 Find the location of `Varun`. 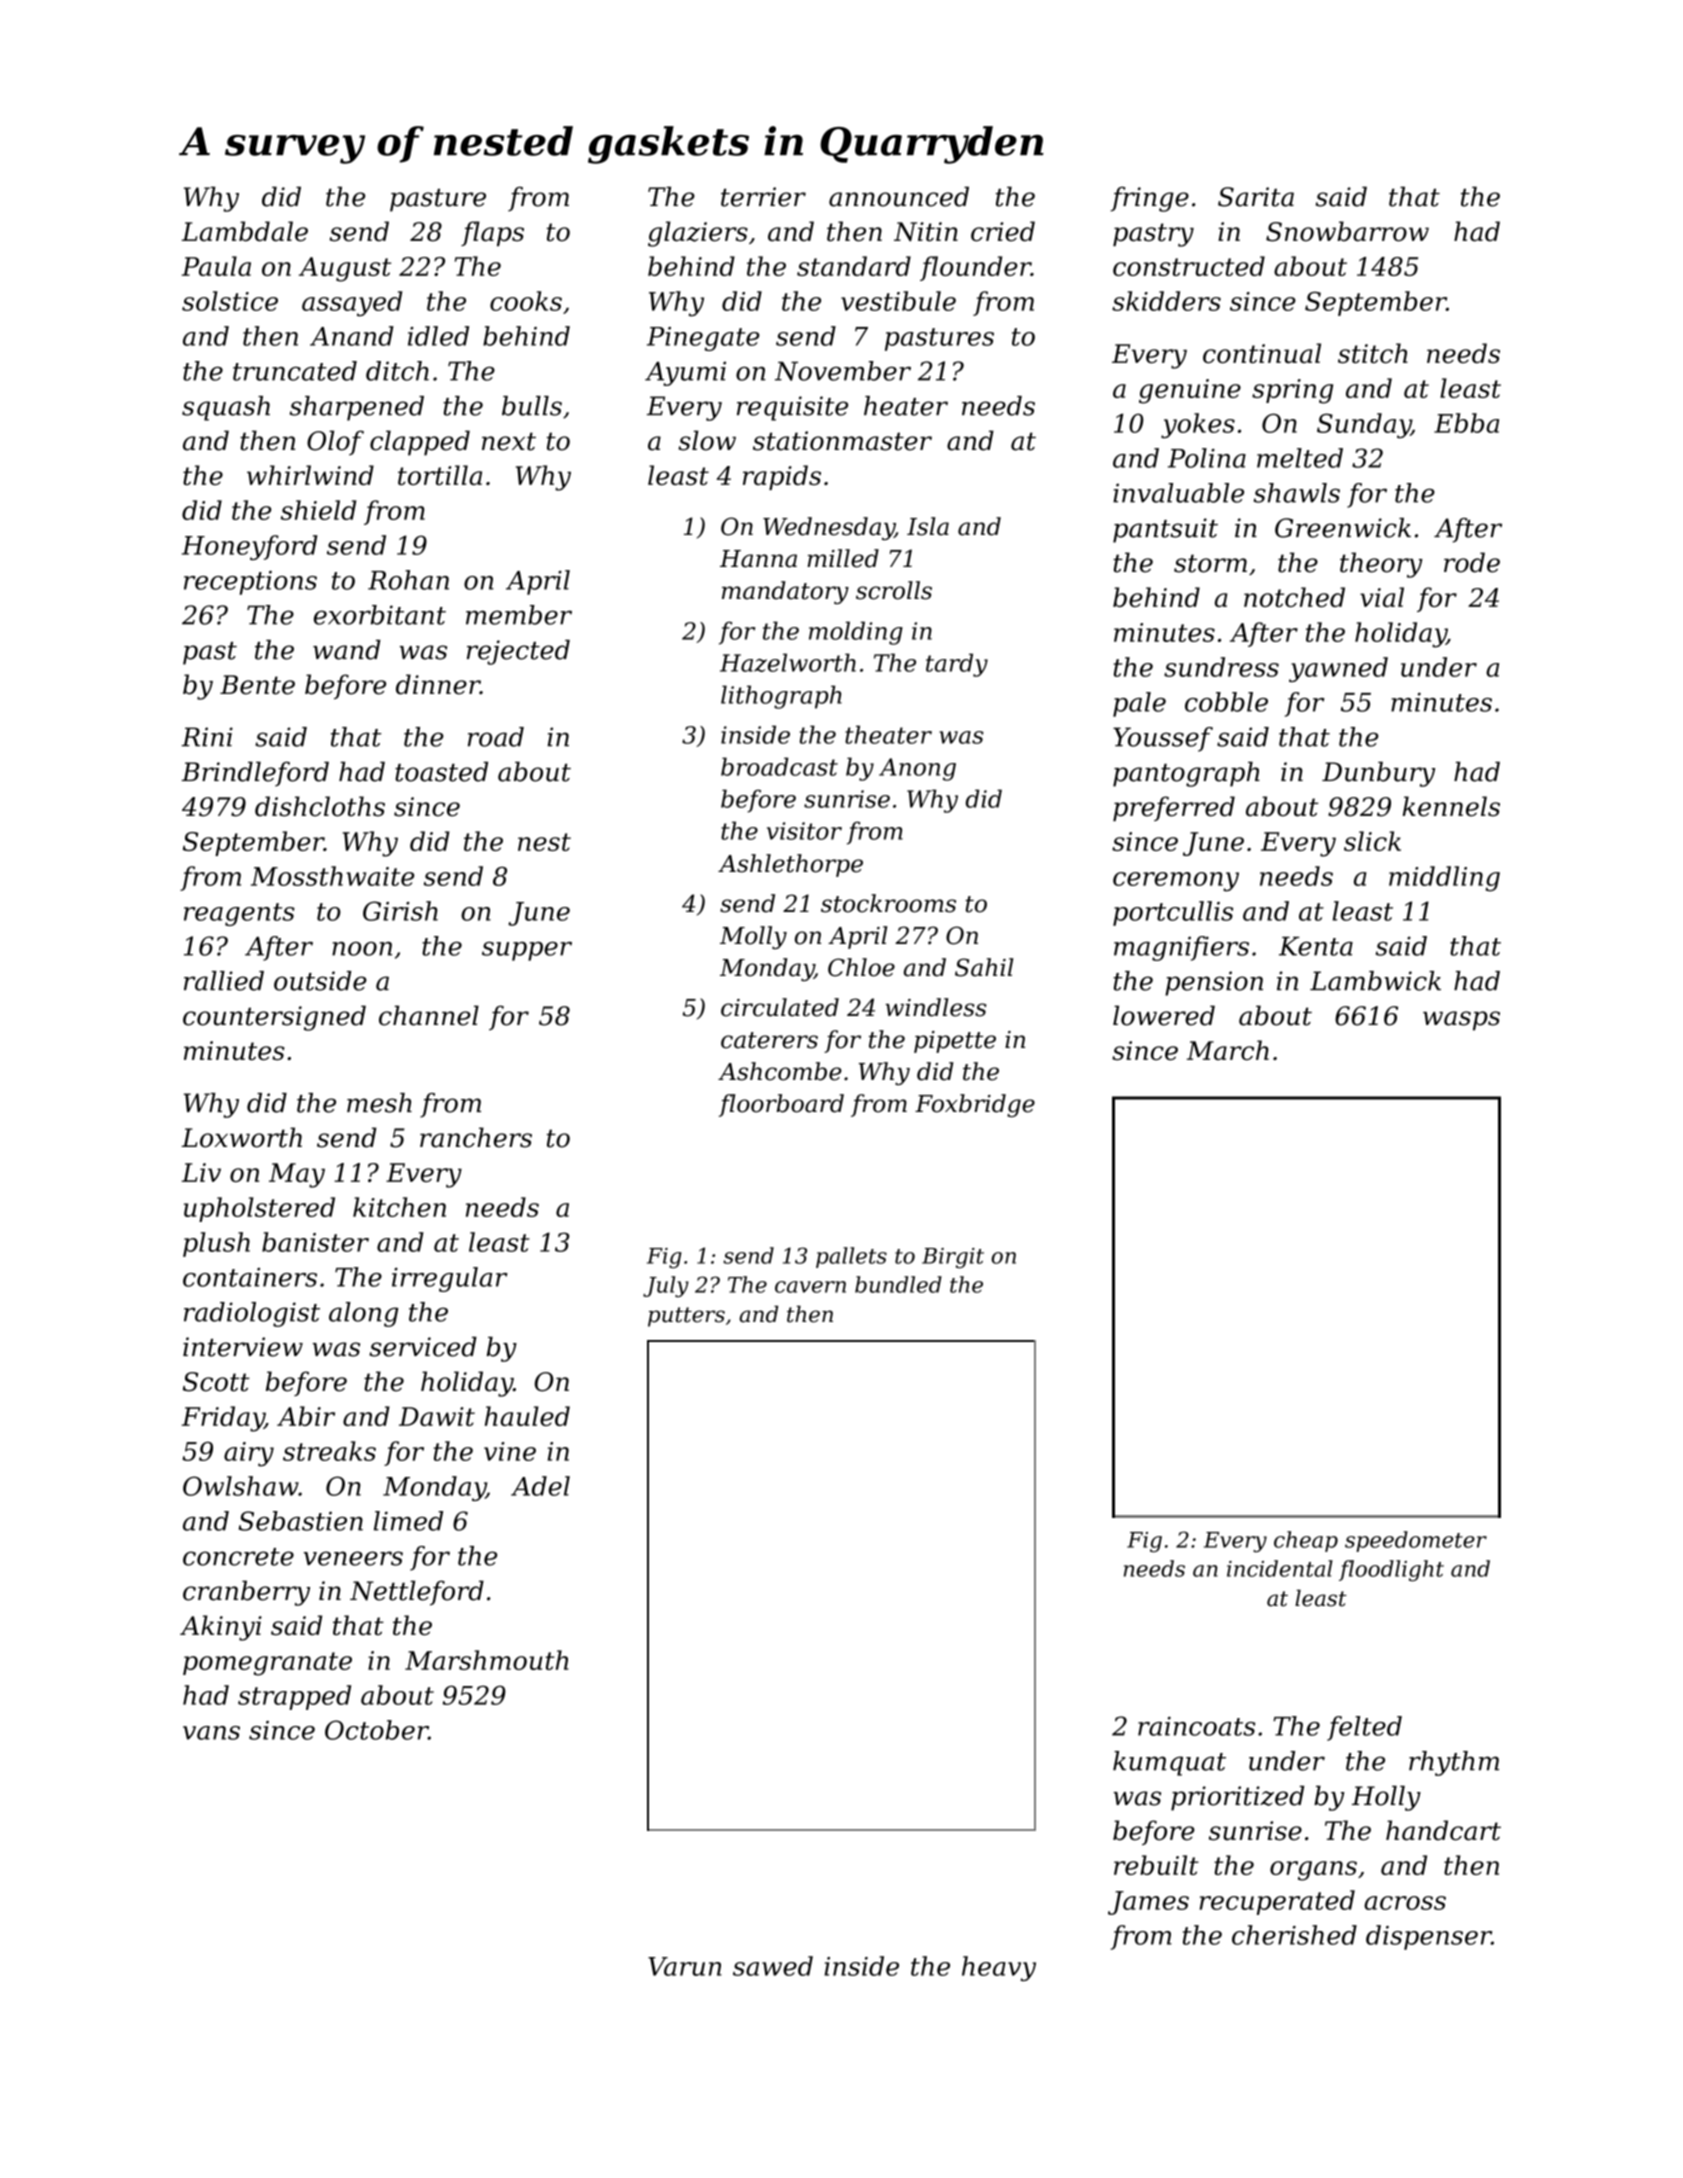

Varun is located at coordinates (685, 1966).
